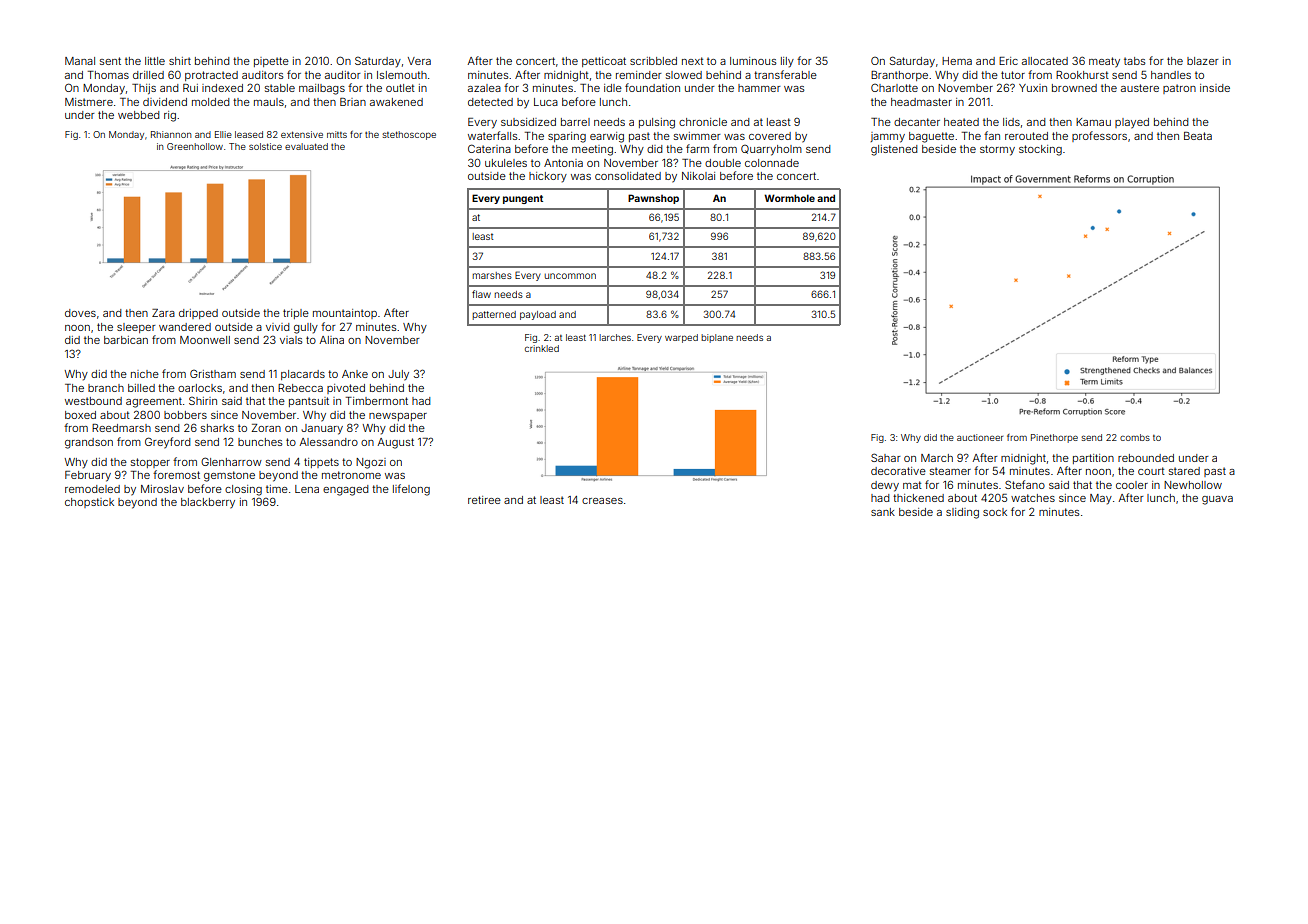 The image size is (1308, 924). Describe the element at coordinates (296, 314) in the screenshot. I see `triple` at that location.
